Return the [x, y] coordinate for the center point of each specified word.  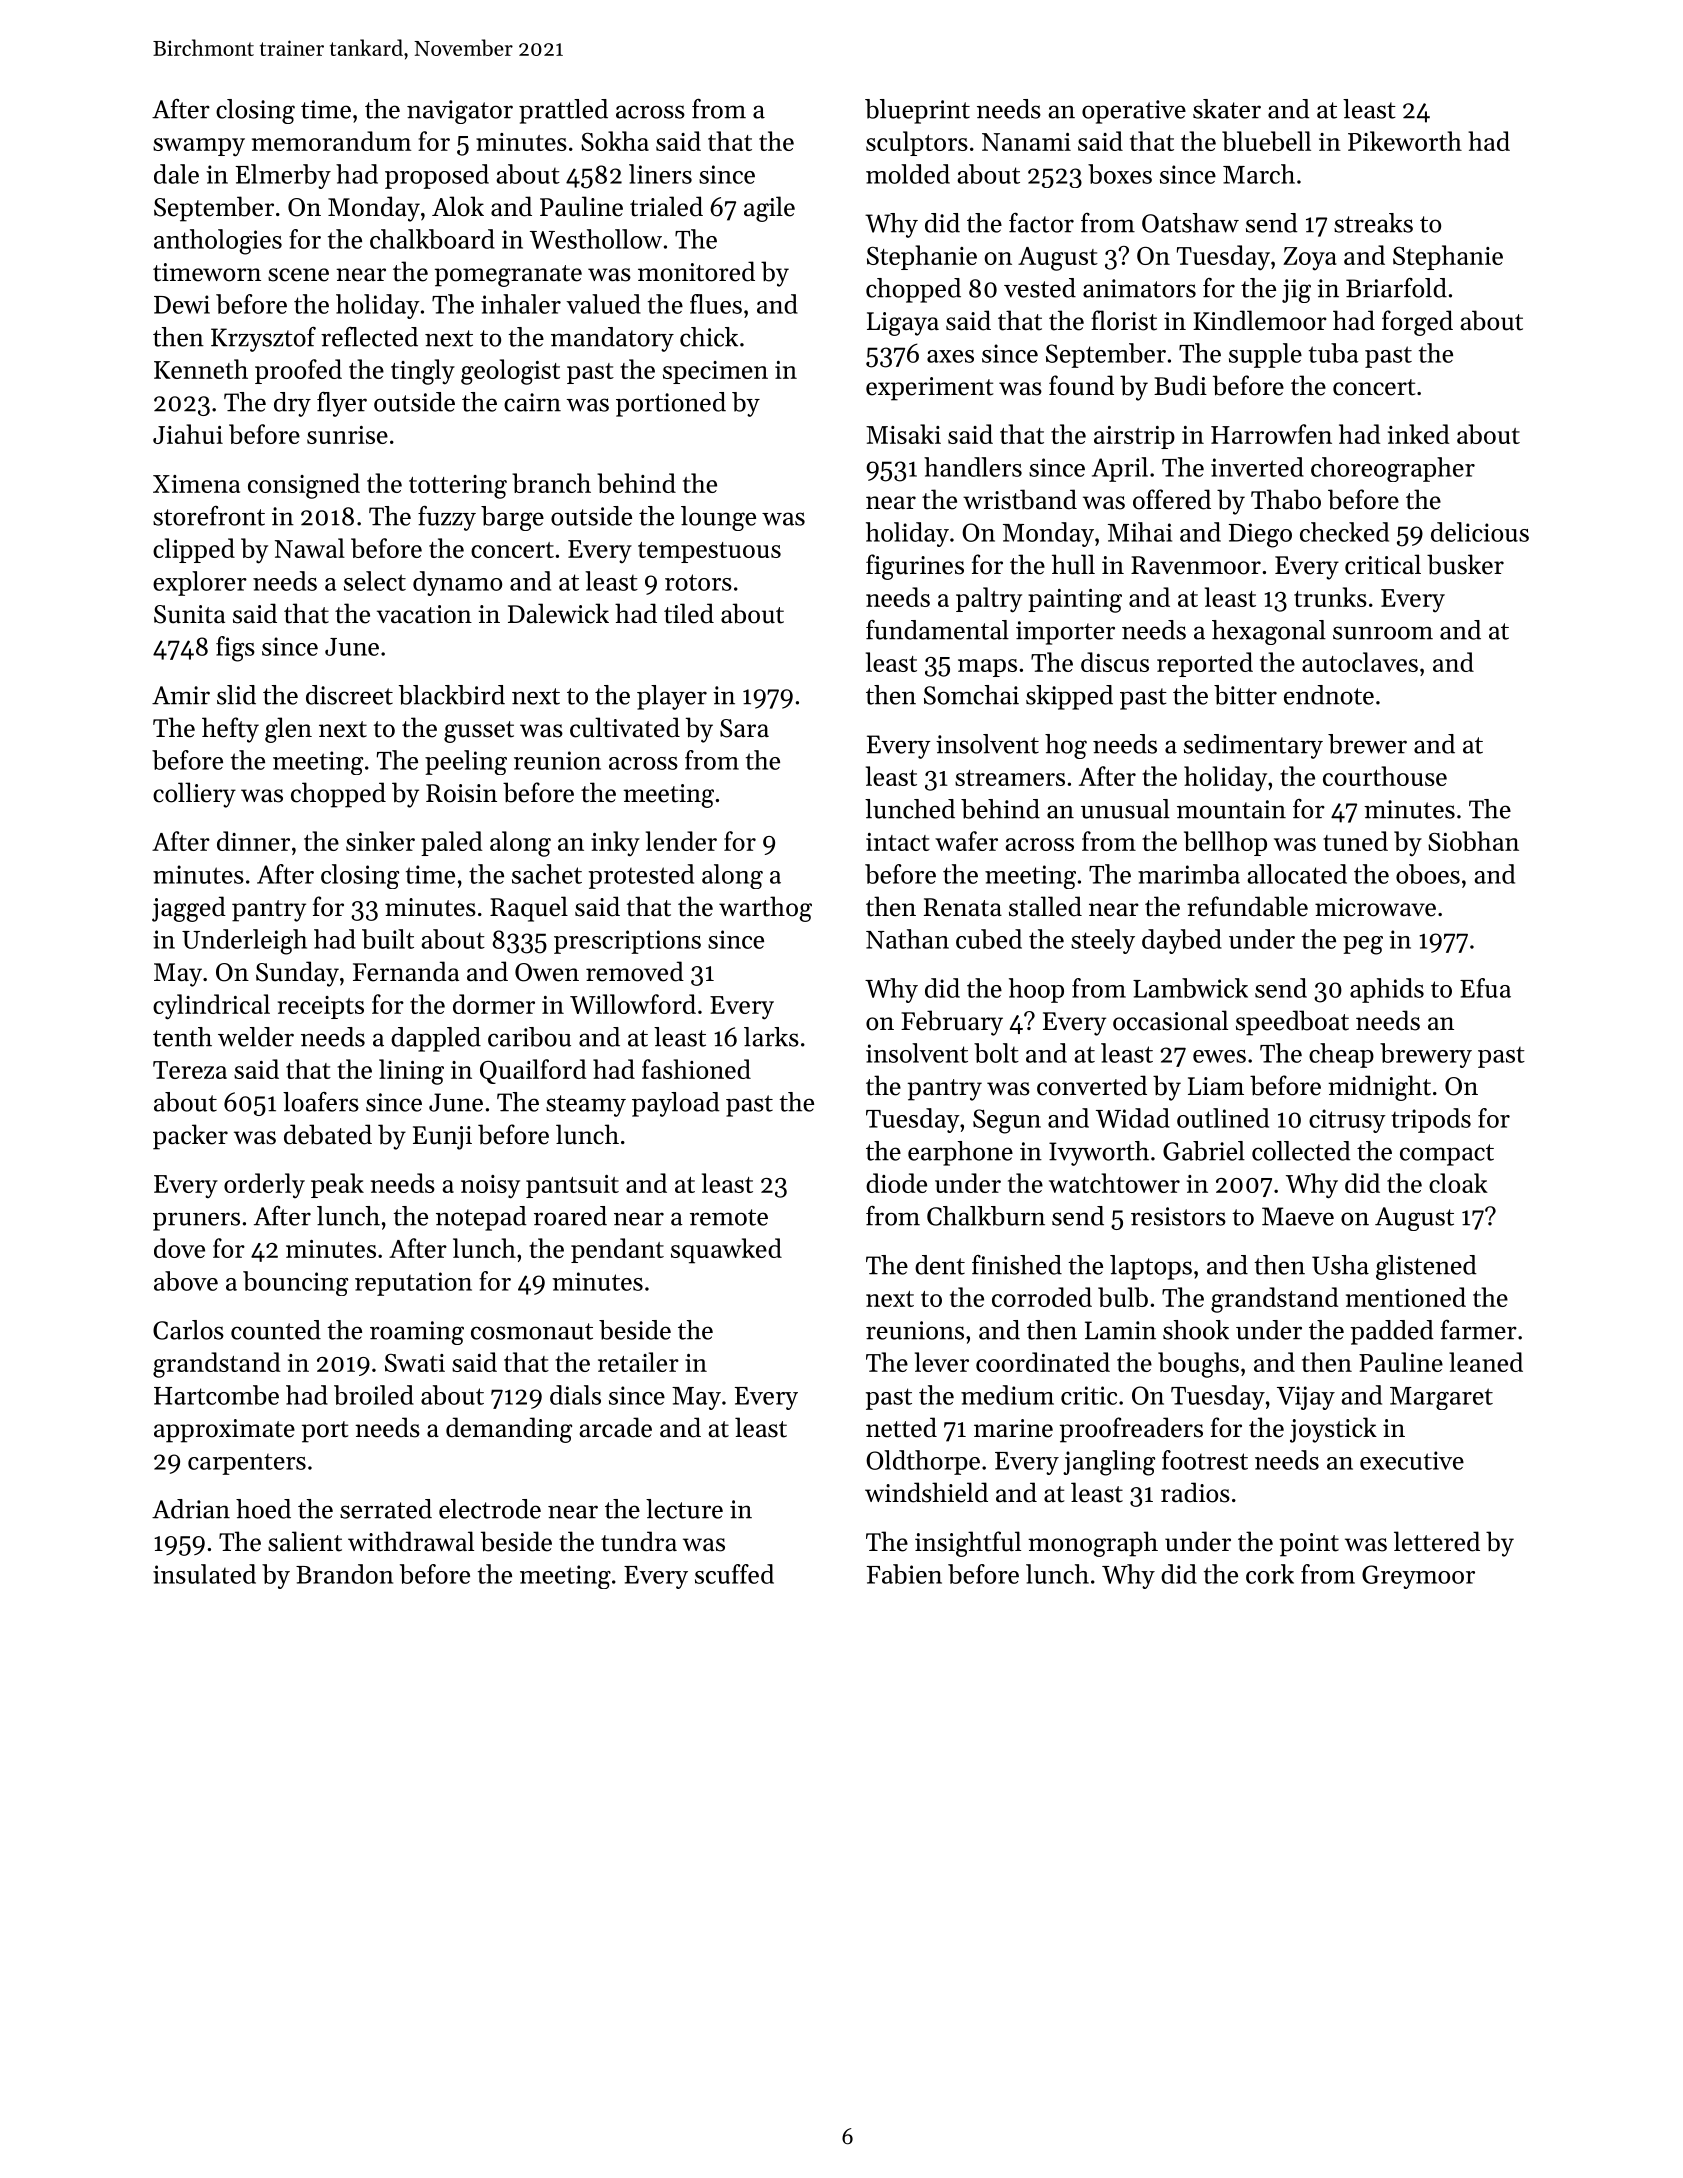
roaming [417, 1333]
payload [676, 1104]
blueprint [917, 111]
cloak [1458, 1183]
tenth [182, 1037]
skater [1227, 109]
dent [940, 1265]
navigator [460, 112]
